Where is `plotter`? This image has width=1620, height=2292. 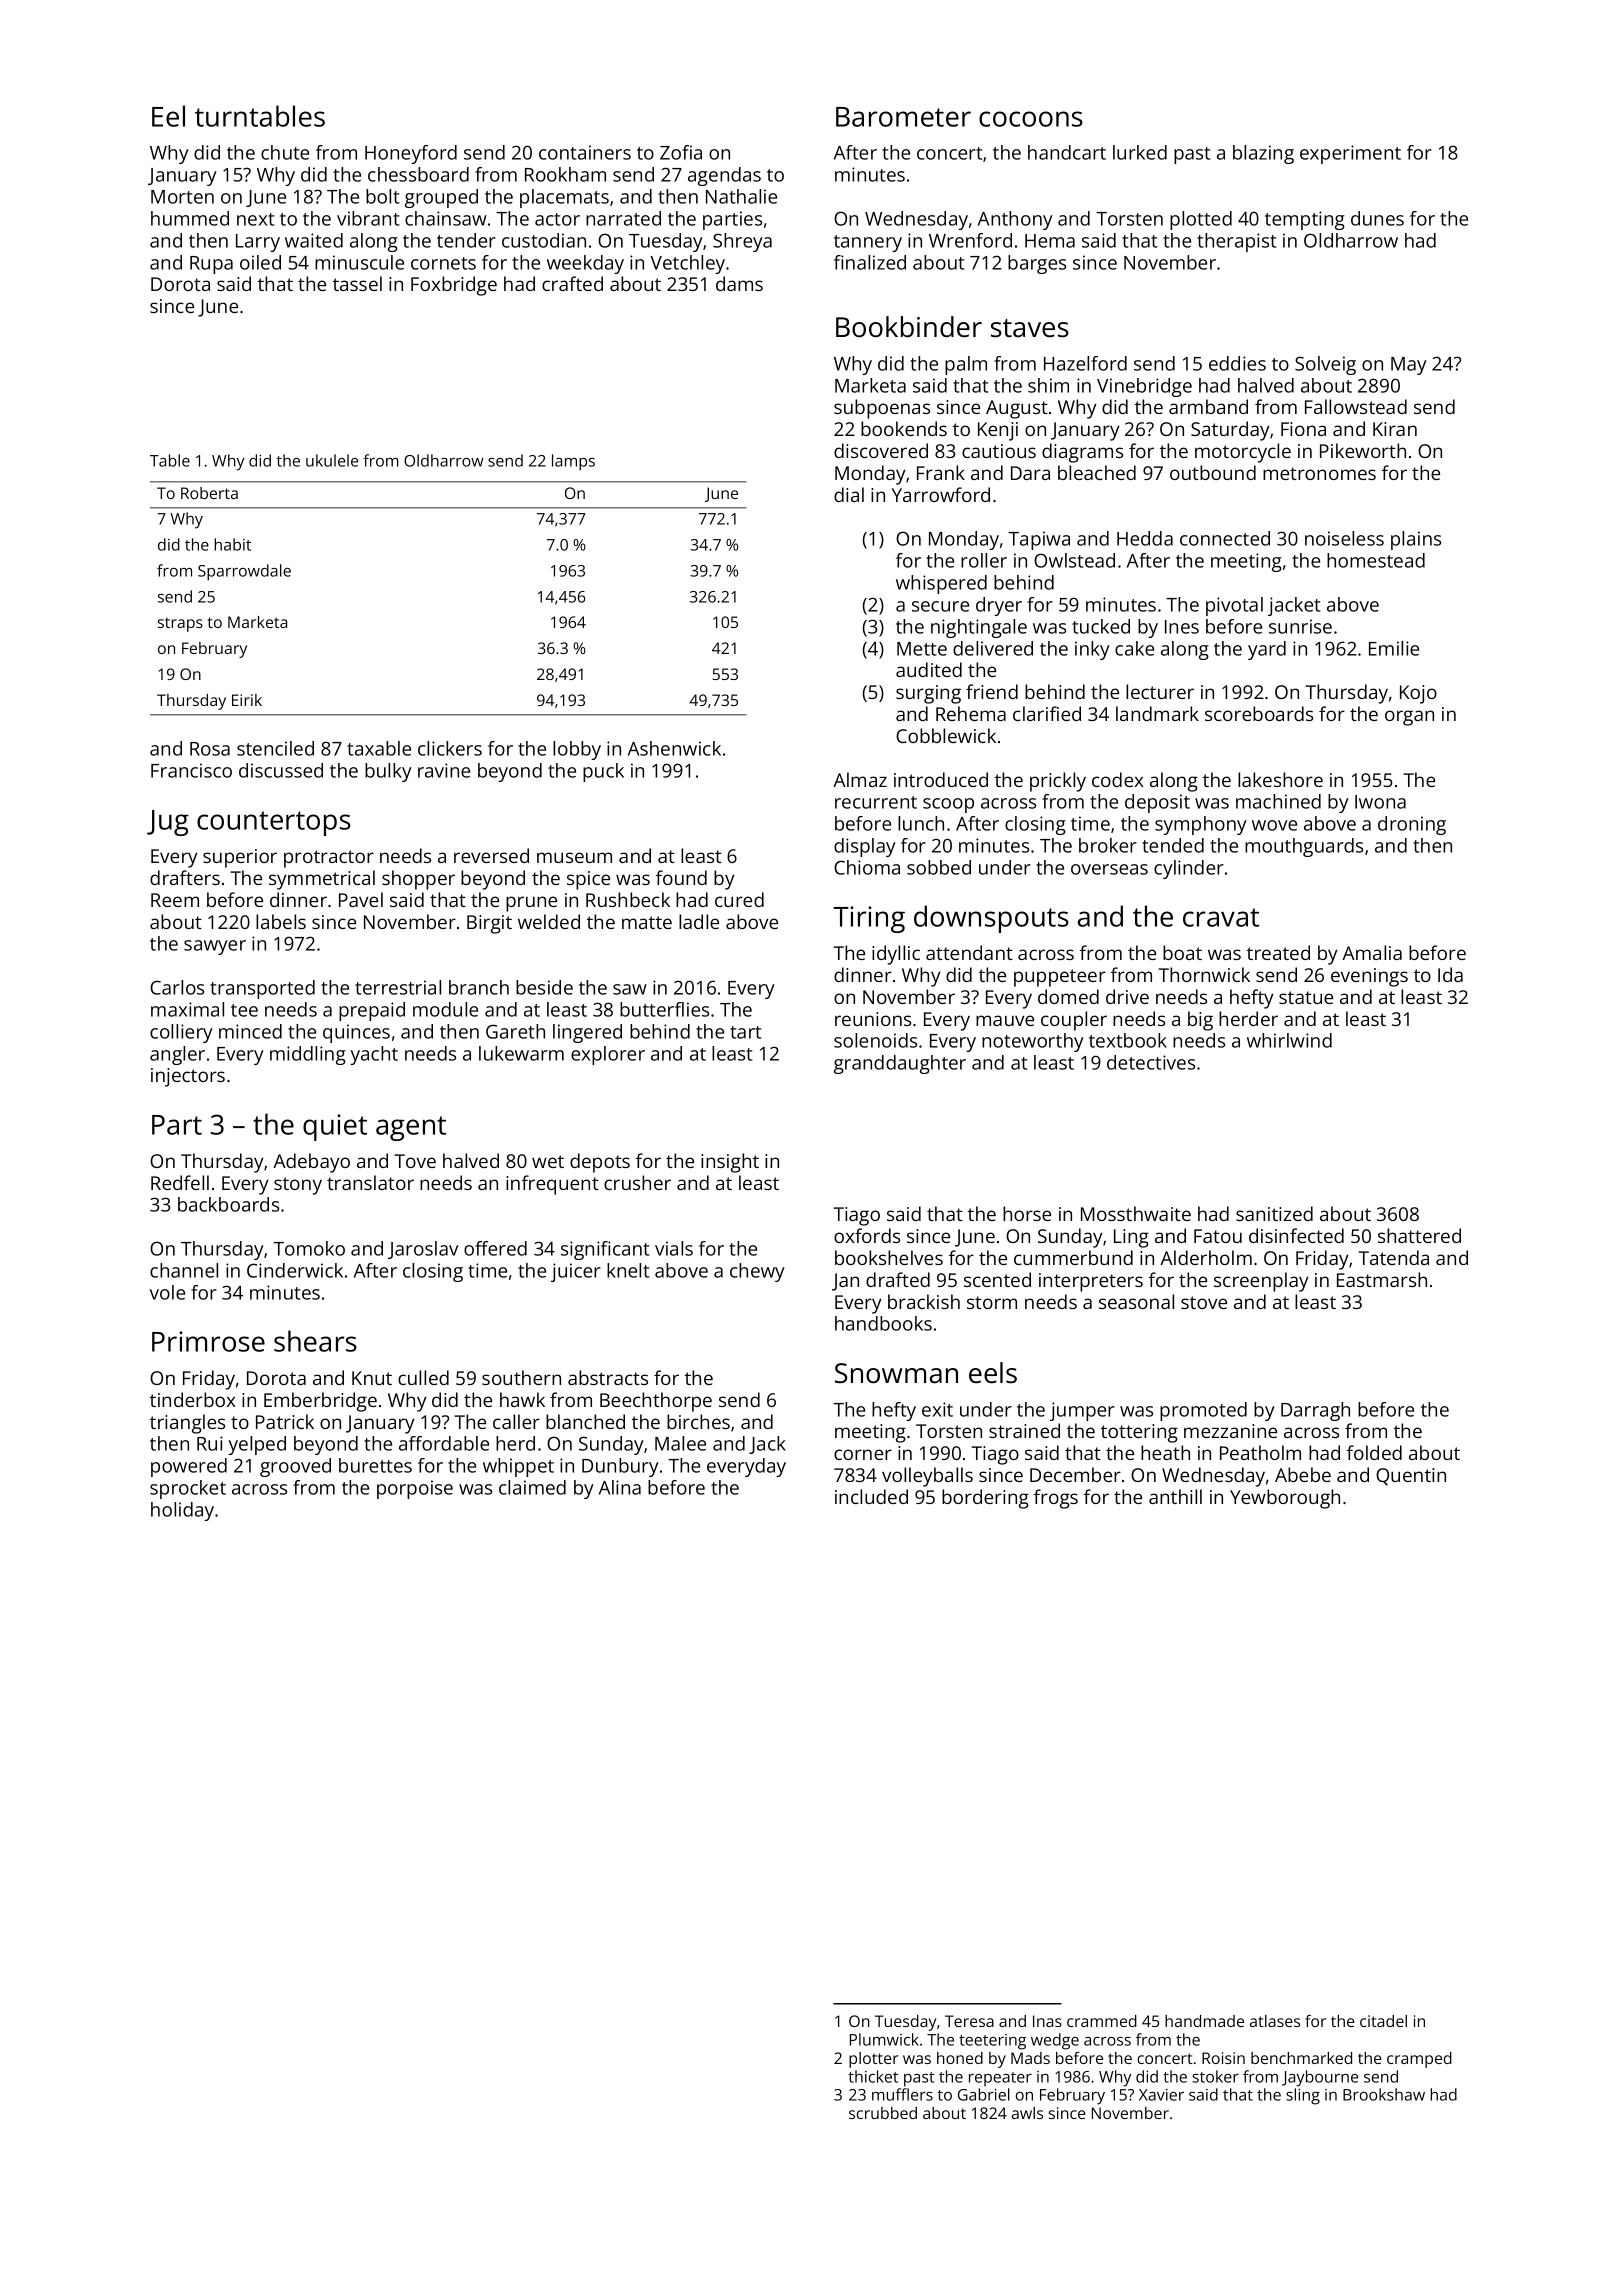
plotter is located at coordinates (873, 2060).
